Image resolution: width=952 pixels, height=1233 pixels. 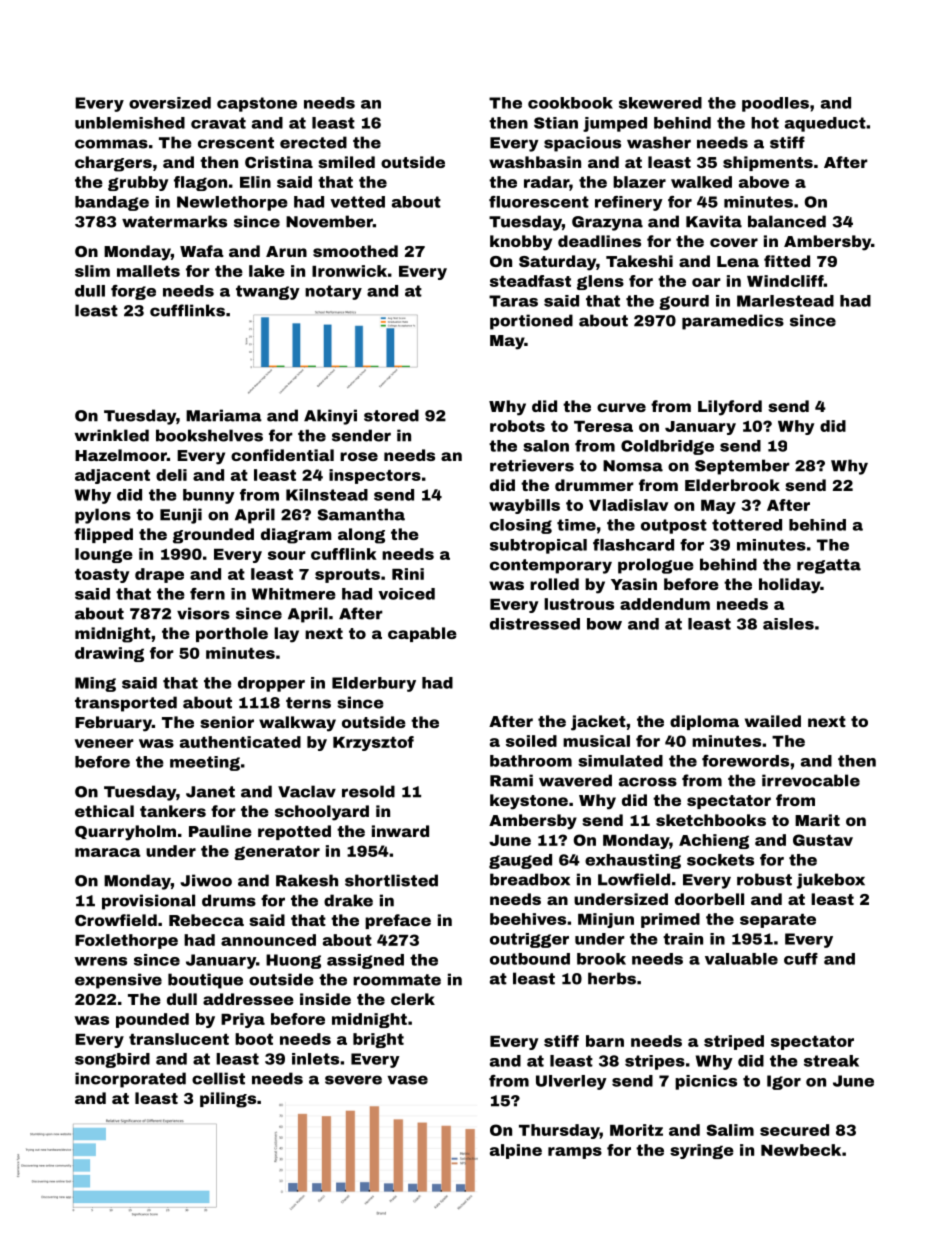 What do you see at coordinates (531, 322) in the image?
I see `portioned` at bounding box center [531, 322].
